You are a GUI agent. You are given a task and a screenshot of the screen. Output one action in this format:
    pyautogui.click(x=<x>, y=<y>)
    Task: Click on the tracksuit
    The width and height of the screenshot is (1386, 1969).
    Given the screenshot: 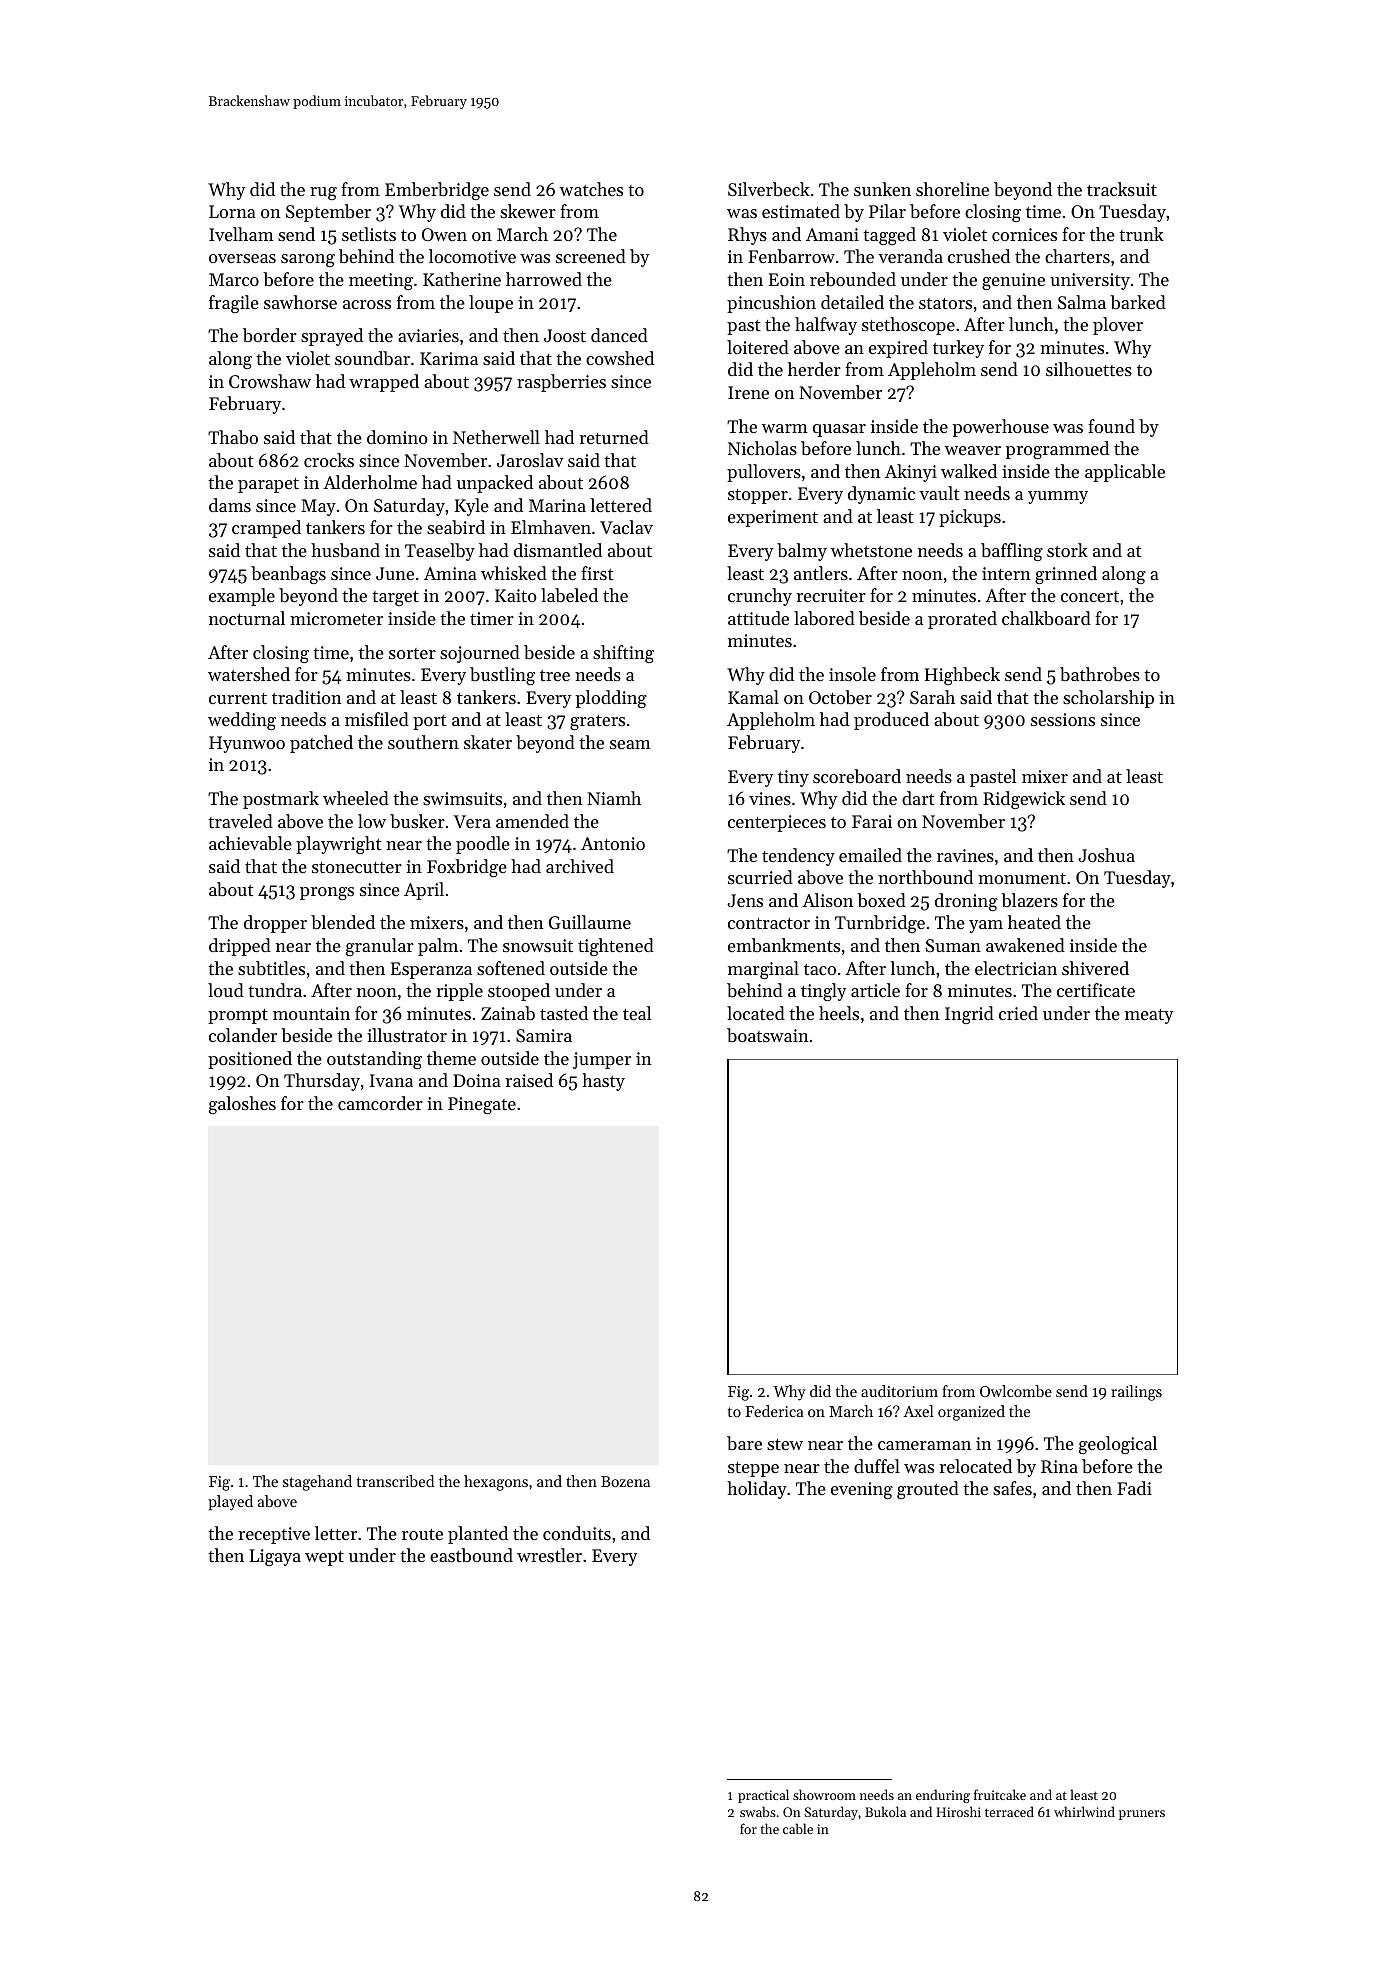 What is the action you would take?
    pyautogui.click(x=1122, y=189)
